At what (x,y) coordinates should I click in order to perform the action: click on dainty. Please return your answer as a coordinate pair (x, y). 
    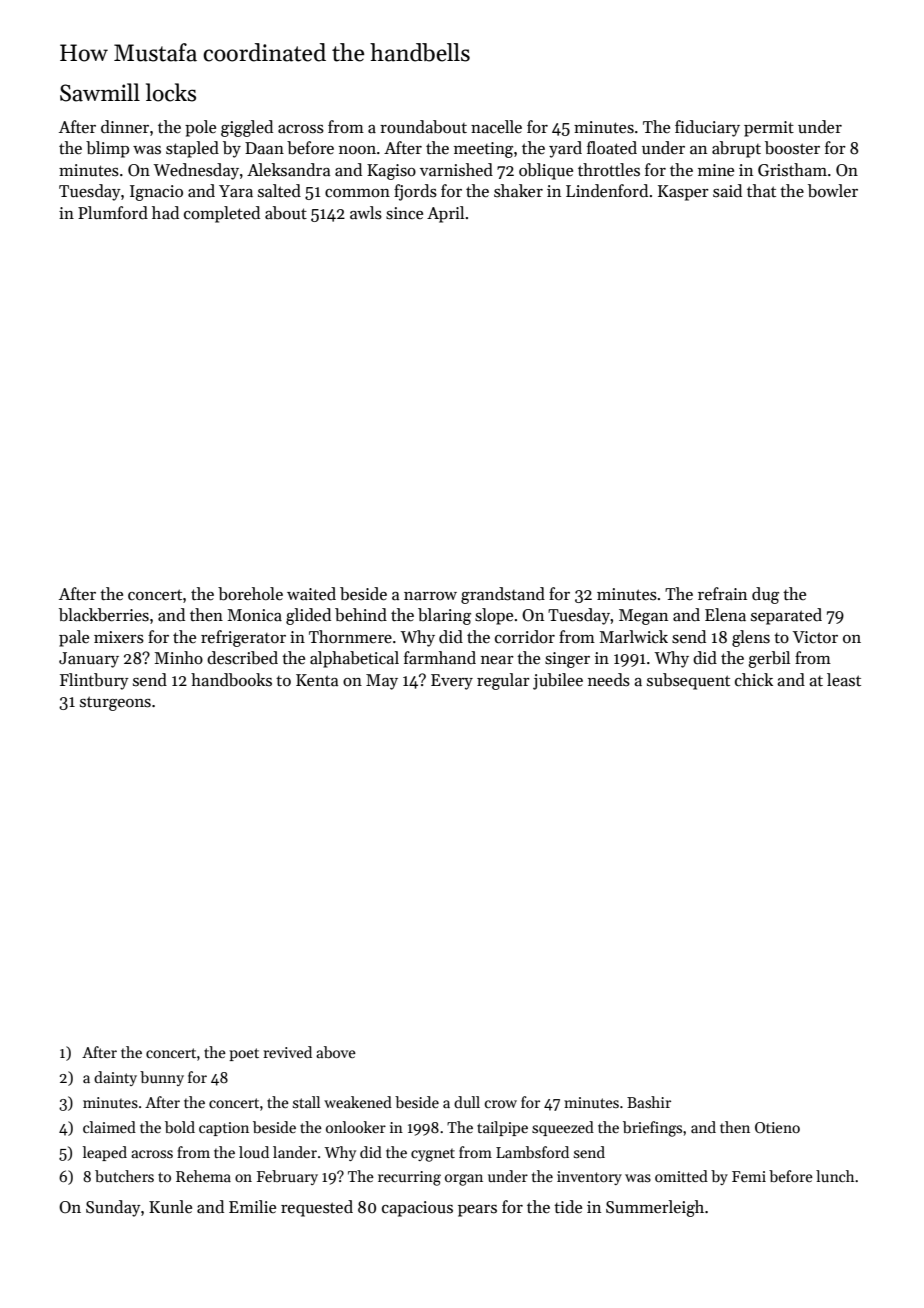
    Looking at the image, I should click on (115, 1078).
